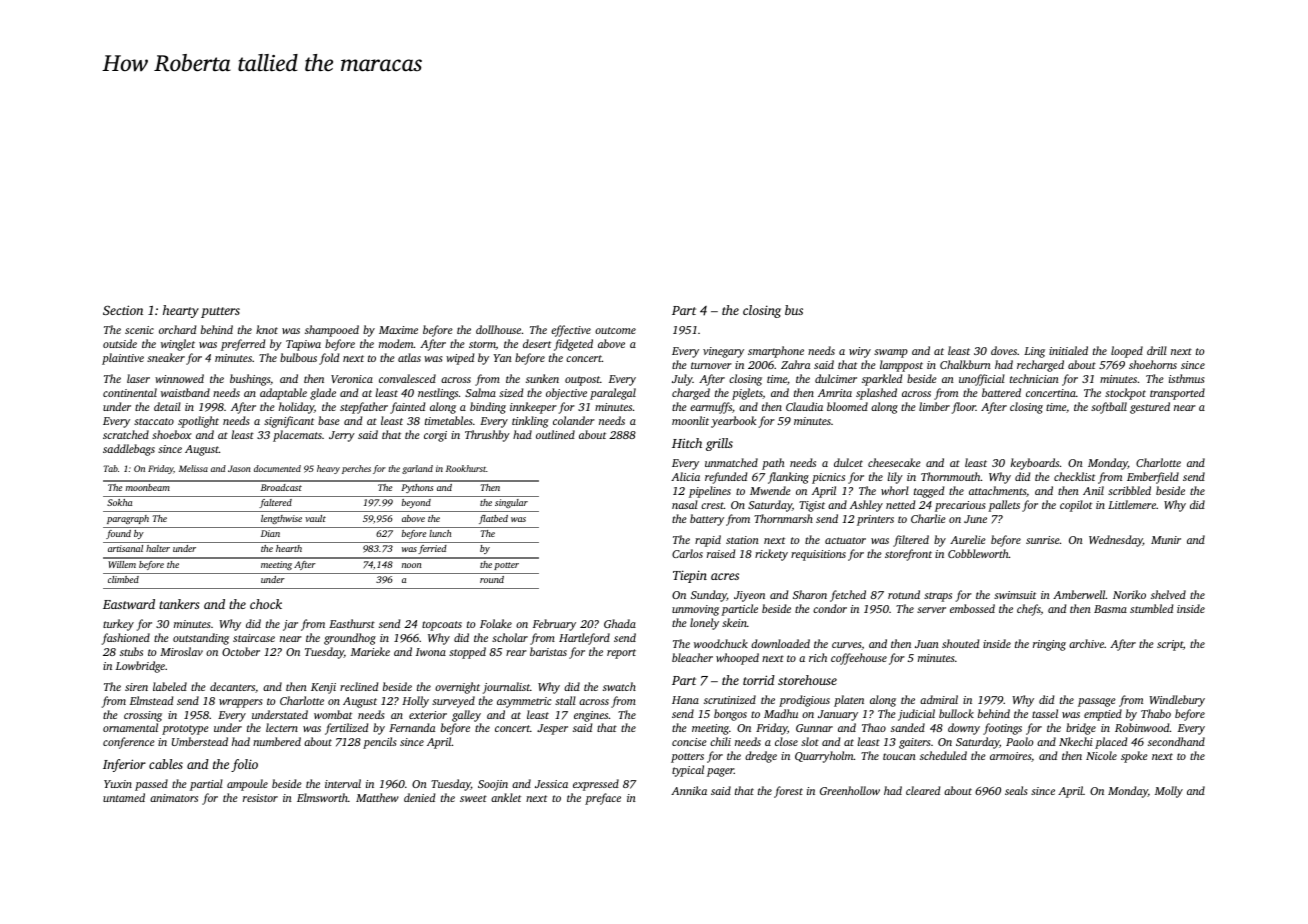 This document has width=1308, height=924. I want to click on Jesper, so click(552, 729).
